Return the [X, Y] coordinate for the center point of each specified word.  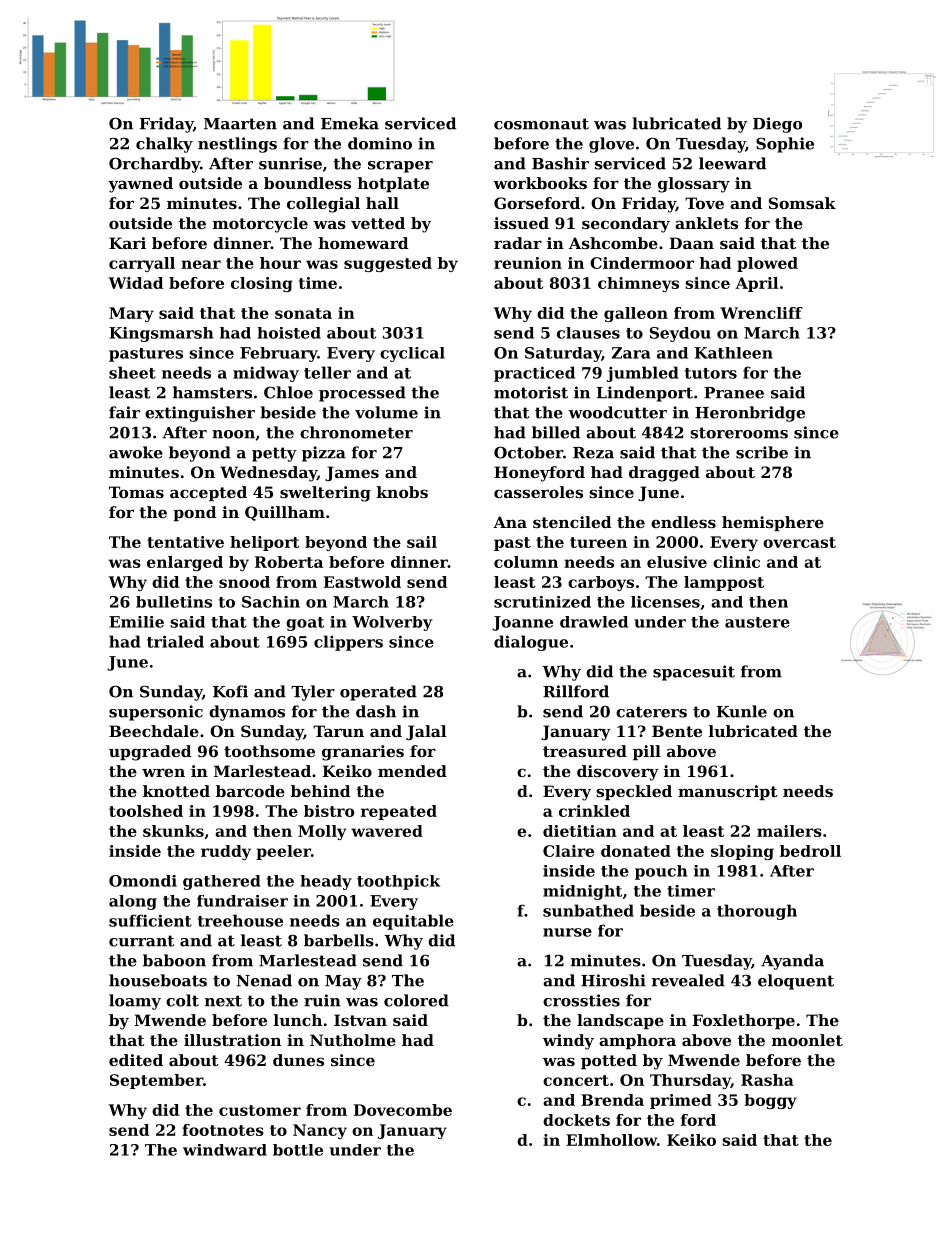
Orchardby [154, 165]
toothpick [398, 882]
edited [136, 1060]
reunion [528, 263]
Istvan [360, 1020]
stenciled [572, 522]
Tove [704, 203]
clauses [588, 333]
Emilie [136, 622]
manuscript [728, 792]
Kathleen [734, 353]
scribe [762, 452]
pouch [661, 872]
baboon [174, 960]
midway [266, 374]
